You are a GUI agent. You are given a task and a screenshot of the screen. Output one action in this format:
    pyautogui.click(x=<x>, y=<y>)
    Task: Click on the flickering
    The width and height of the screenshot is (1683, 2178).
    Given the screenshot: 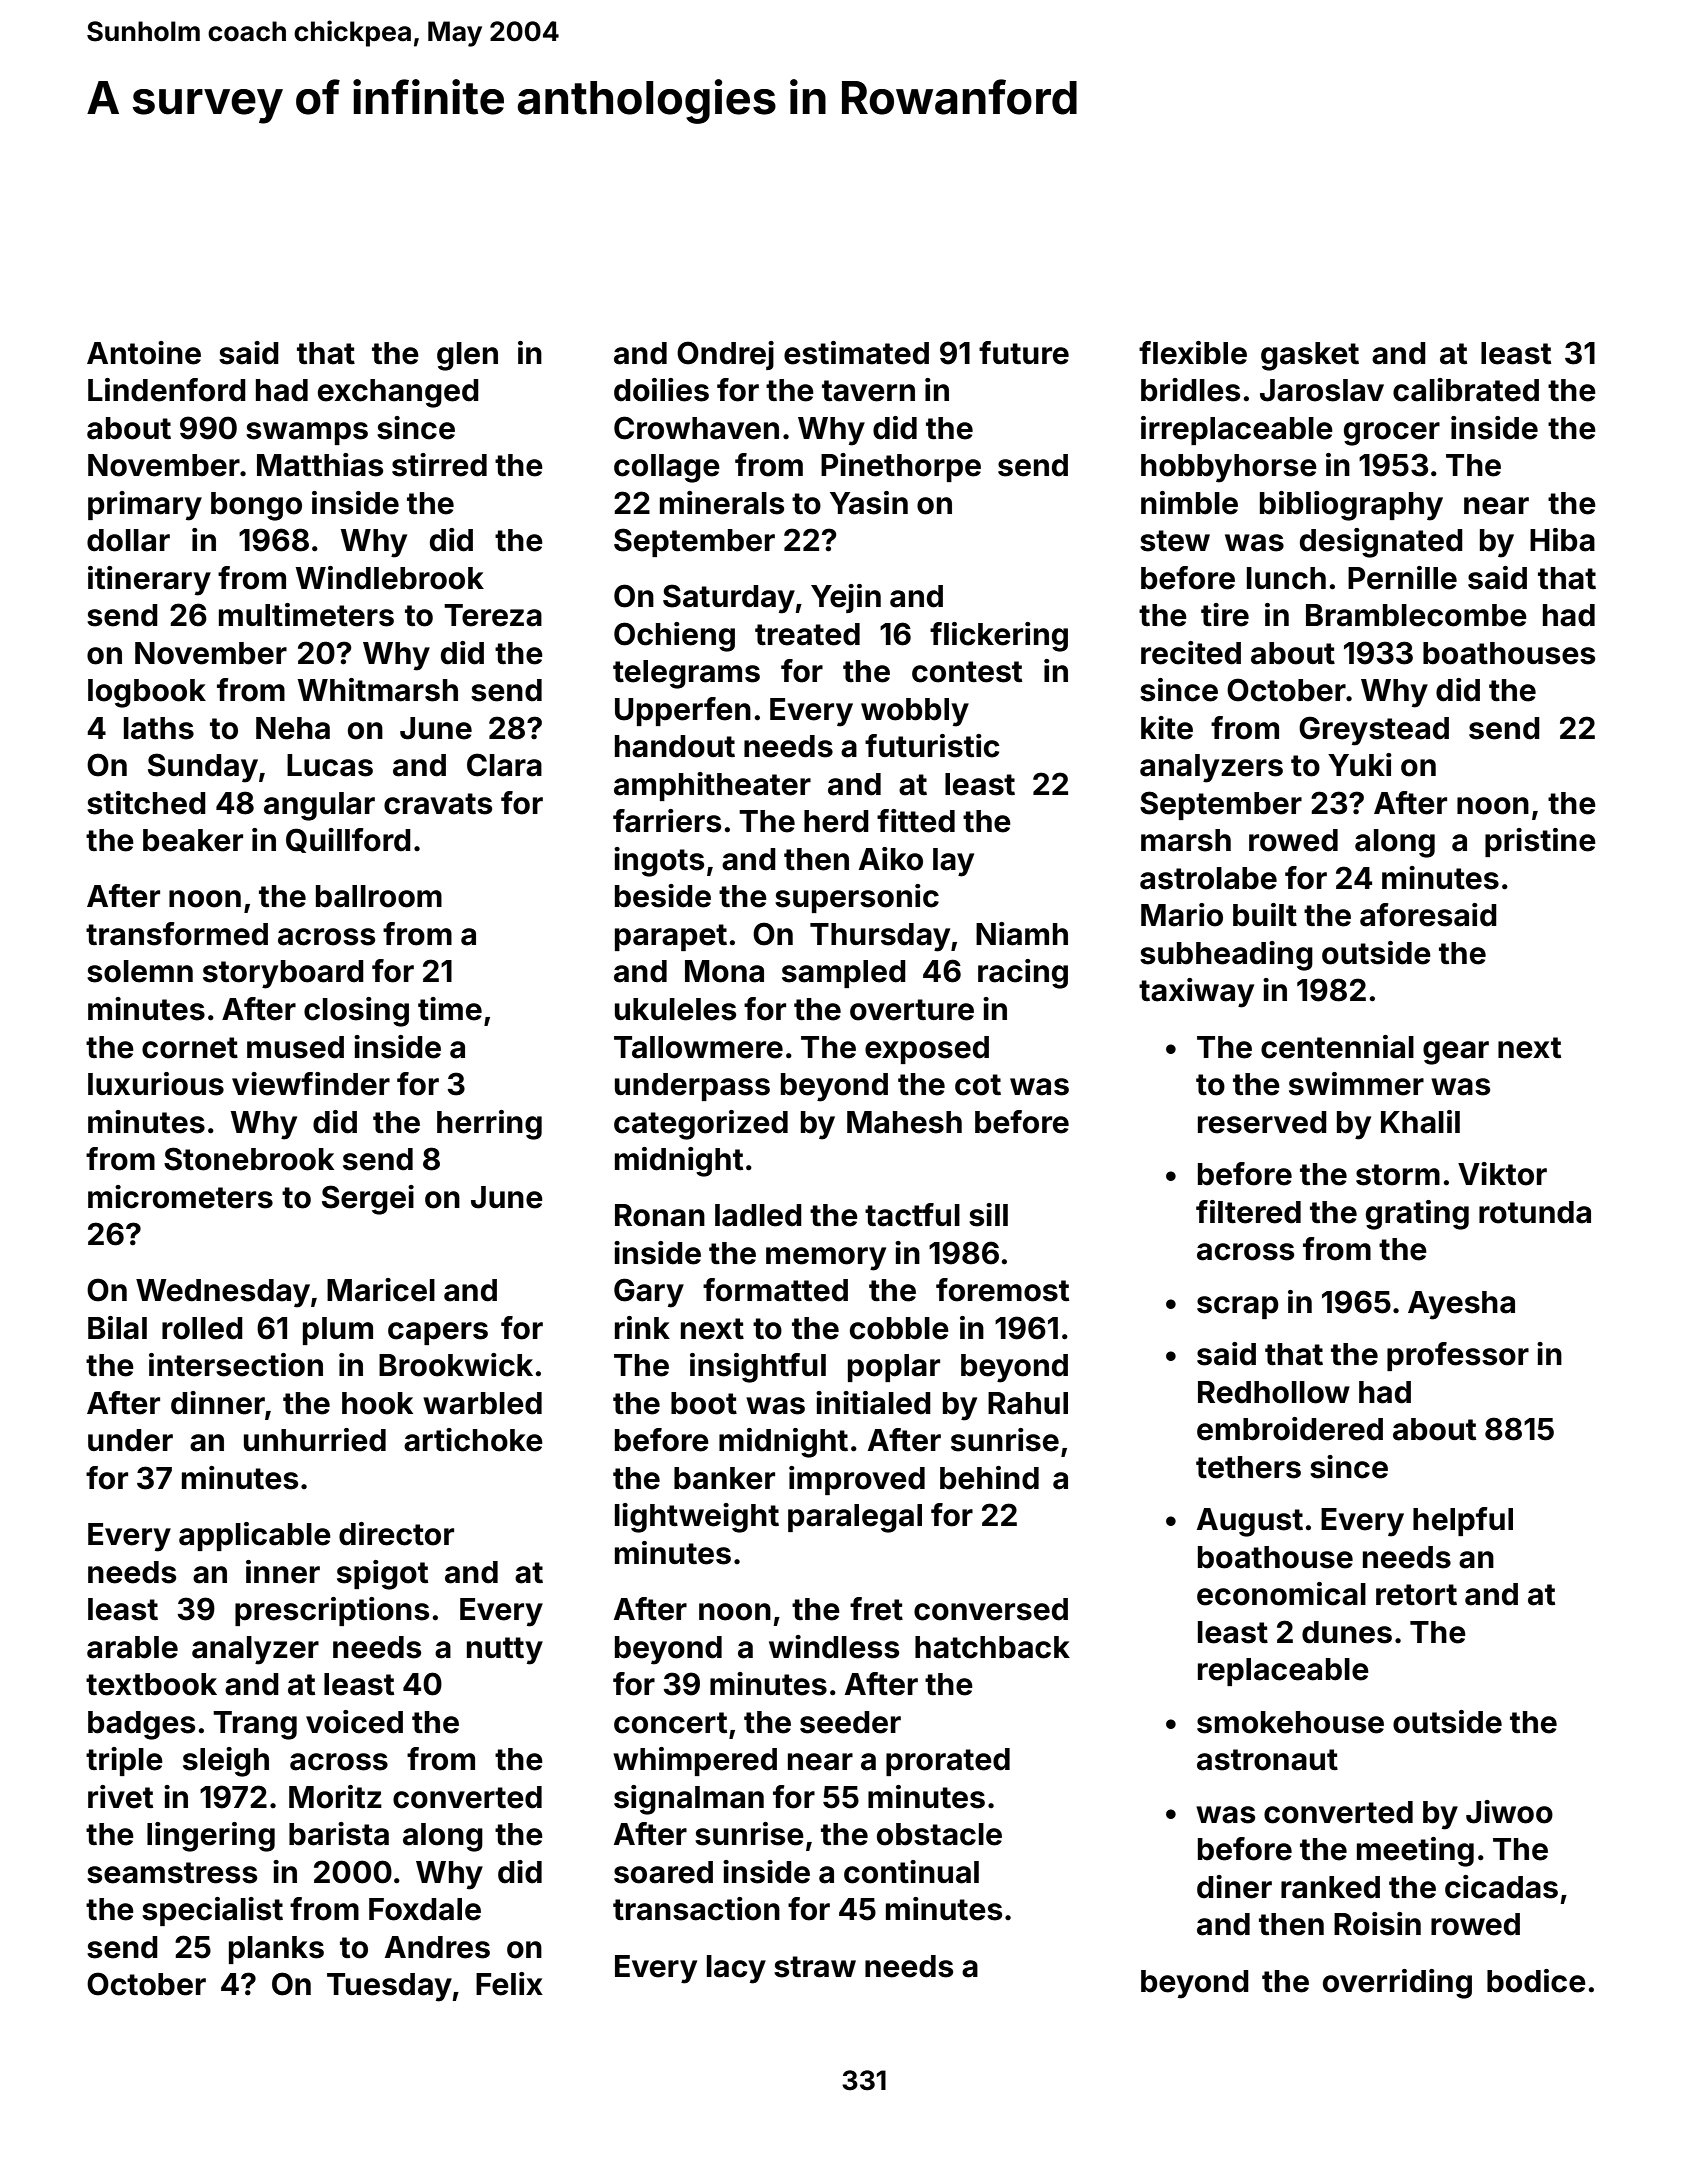 What is the action you would take?
    pyautogui.click(x=999, y=637)
